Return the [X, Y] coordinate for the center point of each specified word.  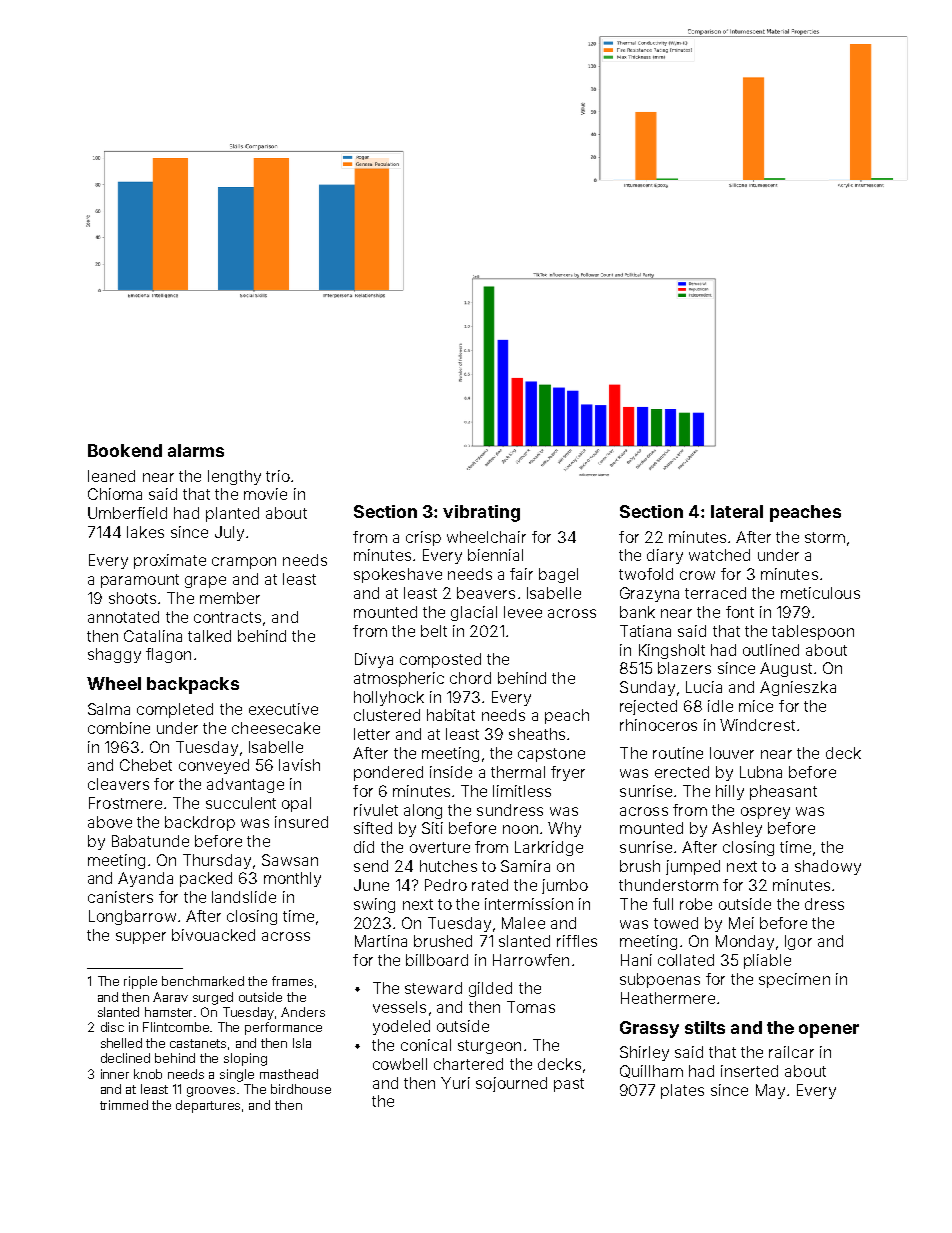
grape [205, 582]
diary [665, 556]
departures [208, 1106]
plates [682, 1091]
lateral [737, 511]
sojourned [511, 1084]
